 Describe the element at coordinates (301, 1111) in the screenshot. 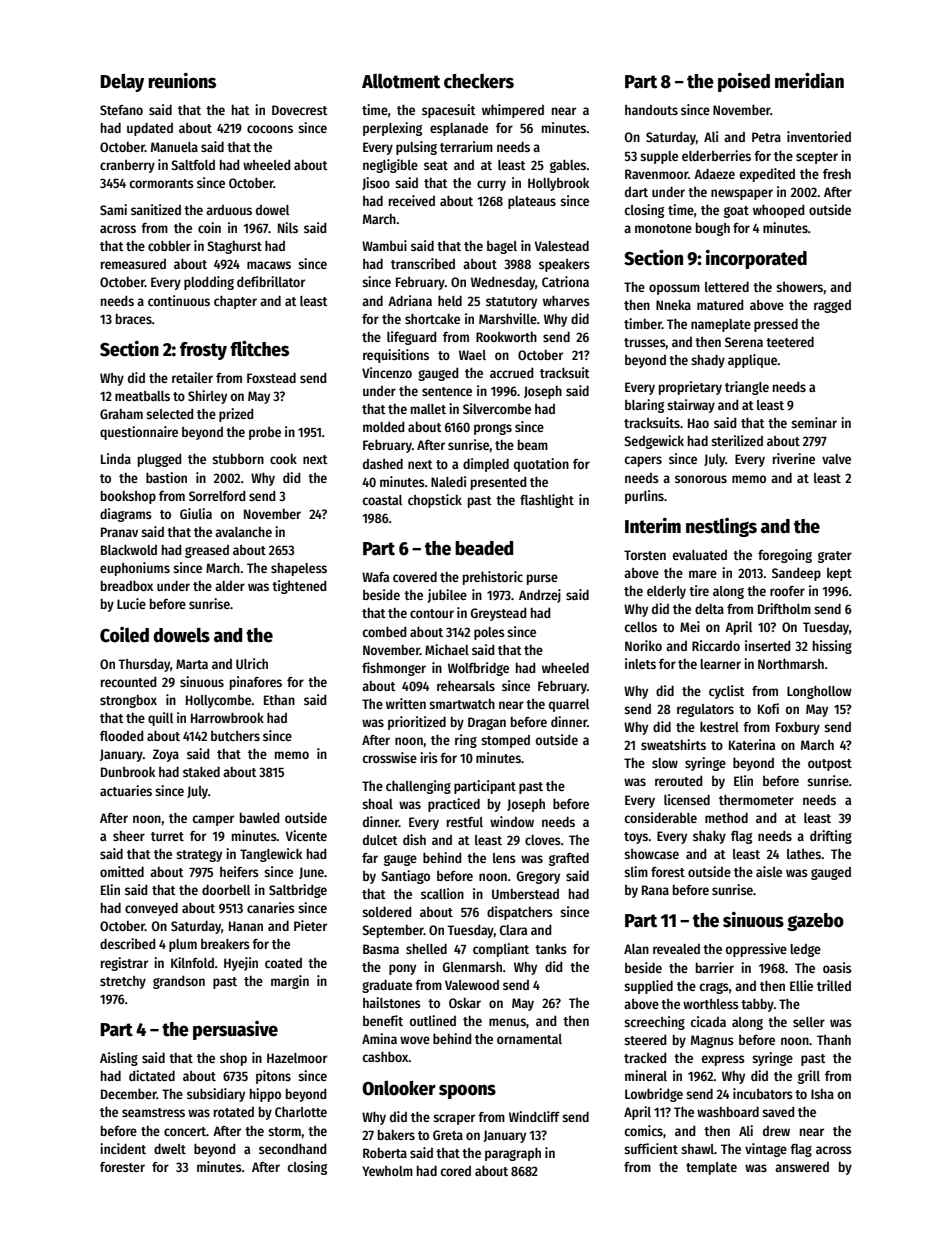

I see `Charlotte` at that location.
